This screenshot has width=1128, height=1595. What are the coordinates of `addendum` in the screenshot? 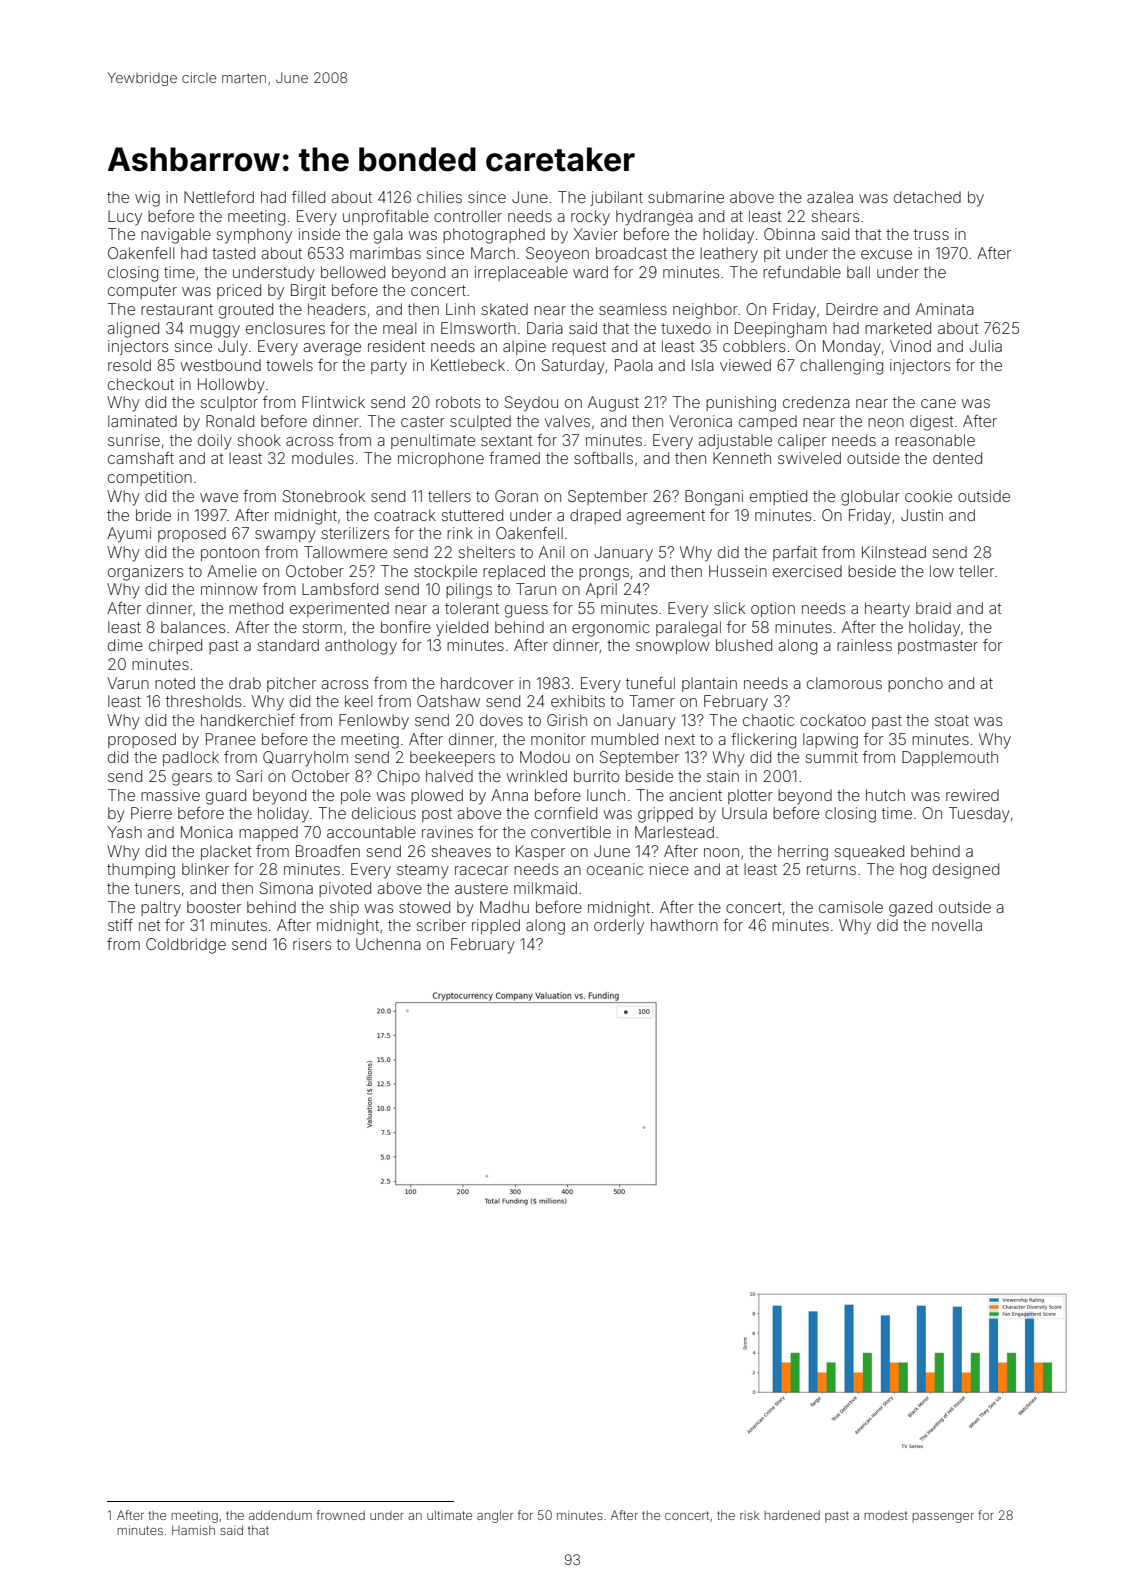 It's located at (280, 1515).
